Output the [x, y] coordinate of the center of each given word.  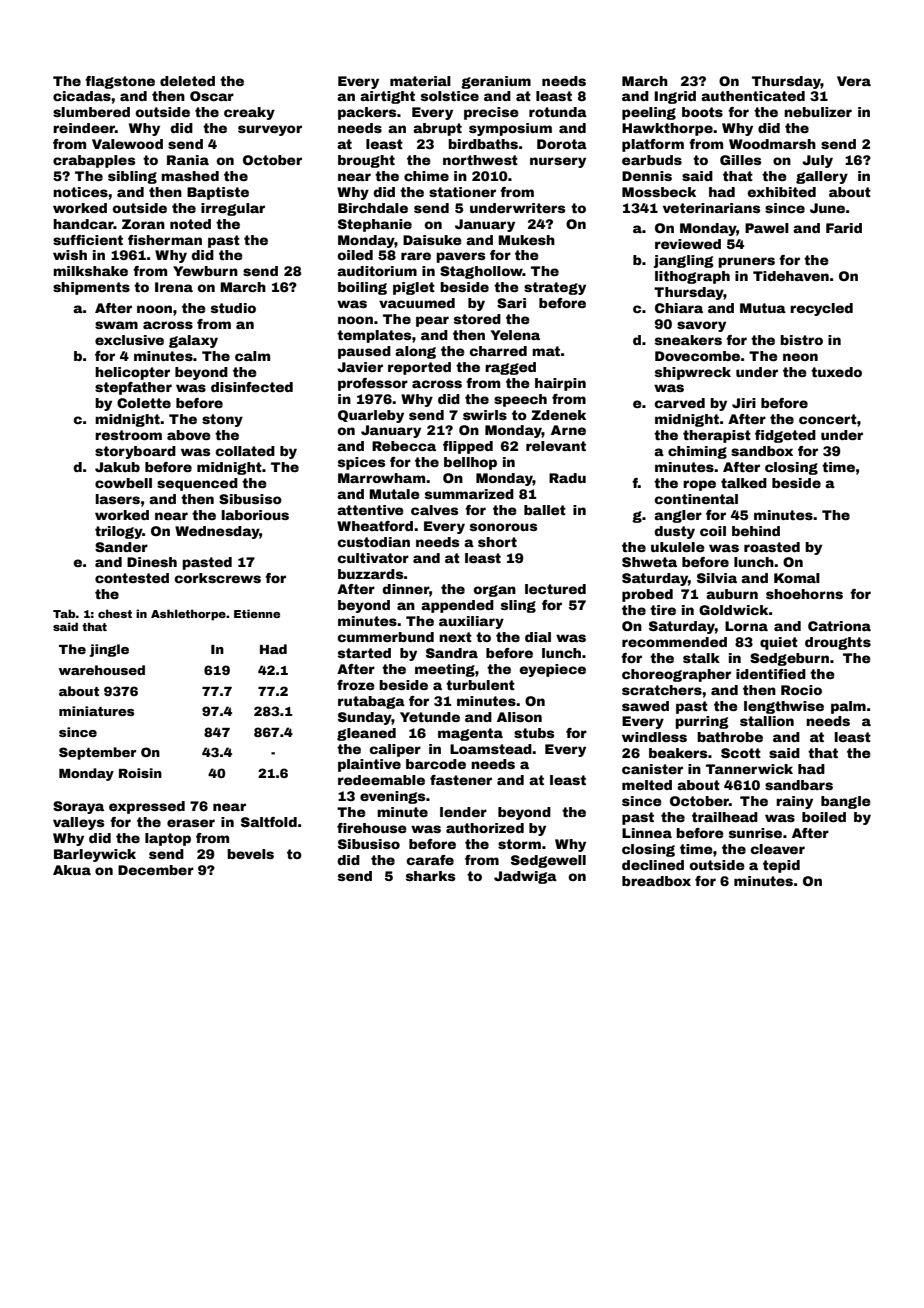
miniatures [96, 711]
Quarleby [371, 416]
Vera [854, 81]
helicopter [132, 373]
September [97, 753]
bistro [801, 340]
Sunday [365, 718]
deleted [187, 81]
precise [491, 113]
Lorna [746, 626]
